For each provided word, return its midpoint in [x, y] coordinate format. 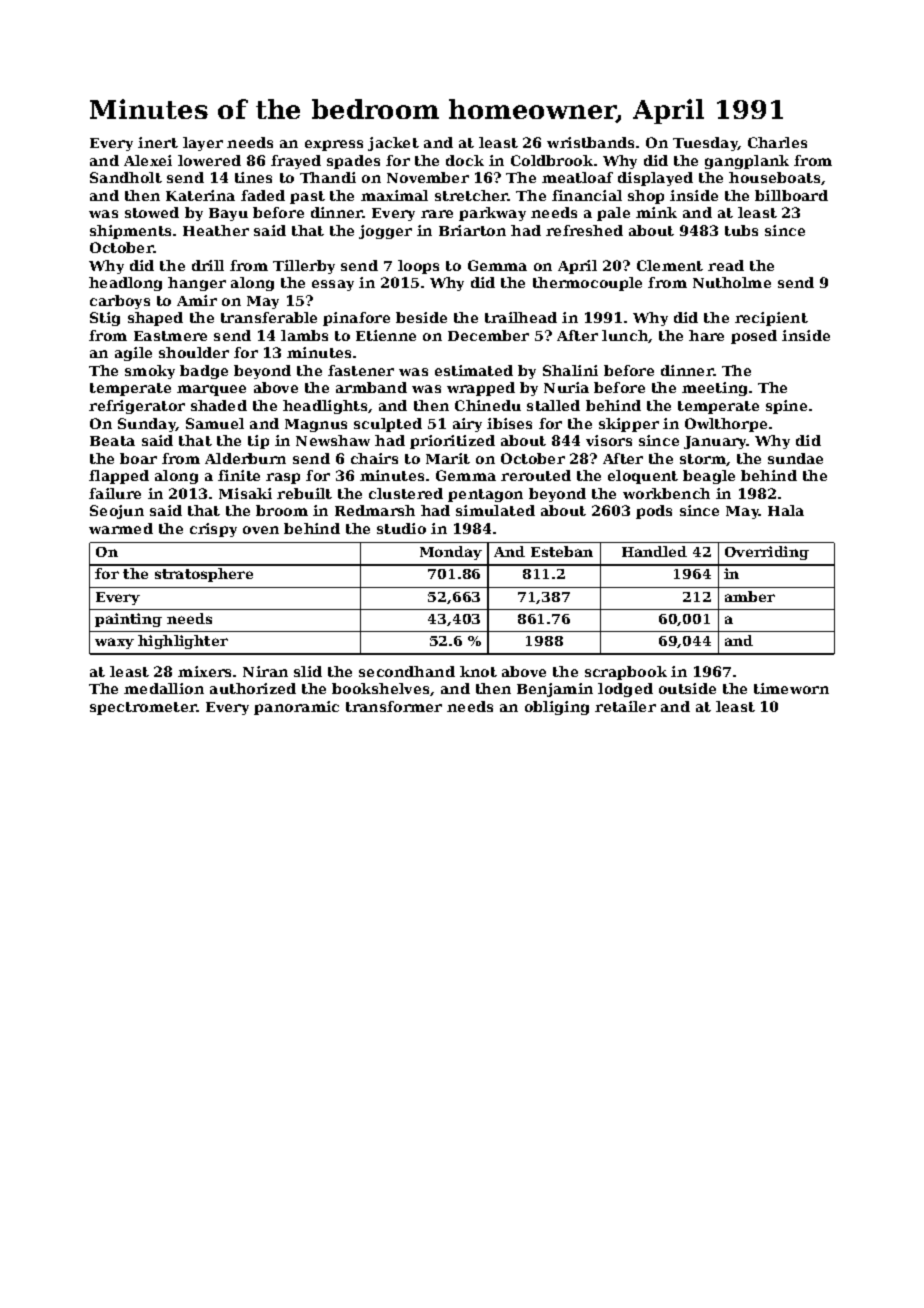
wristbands [590, 142]
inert [158, 142]
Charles [777, 142]
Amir [197, 300]
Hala [786, 510]
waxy [114, 643]
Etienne [386, 335]
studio [401, 528]
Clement [670, 265]
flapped [119, 477]
